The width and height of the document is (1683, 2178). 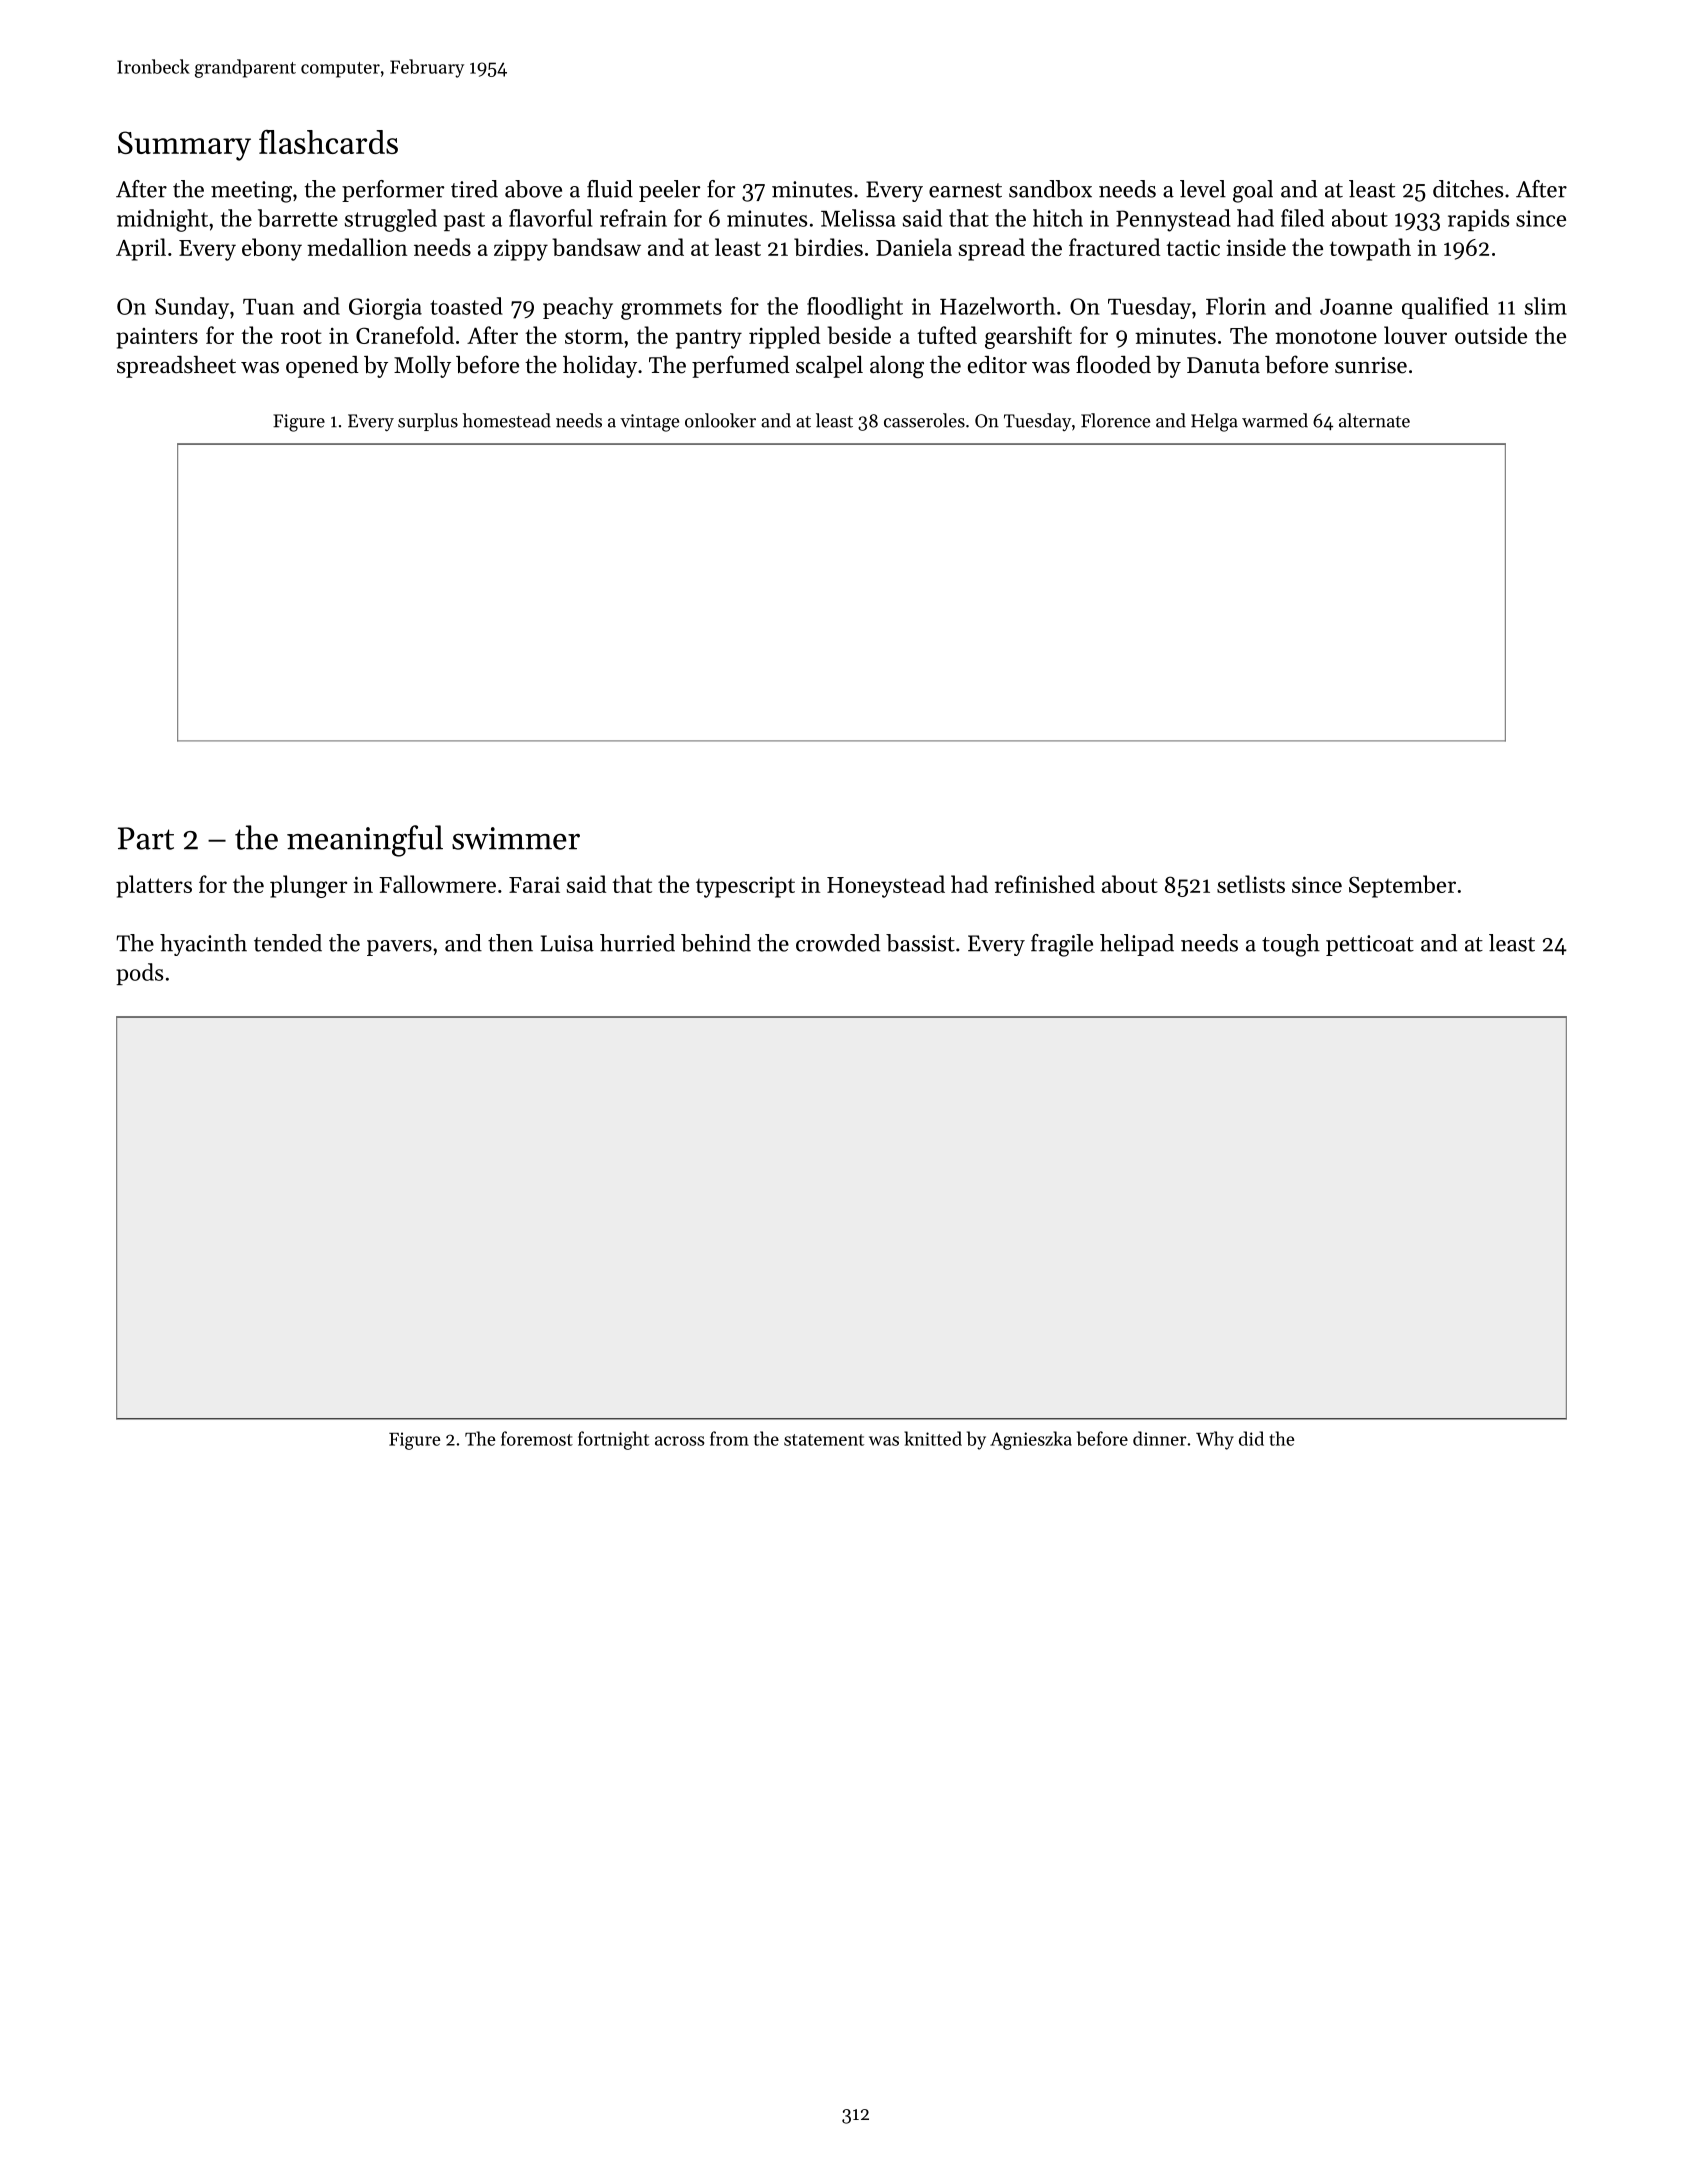 What do you see at coordinates (613, 1440) in the document?
I see `fortnight` at bounding box center [613, 1440].
